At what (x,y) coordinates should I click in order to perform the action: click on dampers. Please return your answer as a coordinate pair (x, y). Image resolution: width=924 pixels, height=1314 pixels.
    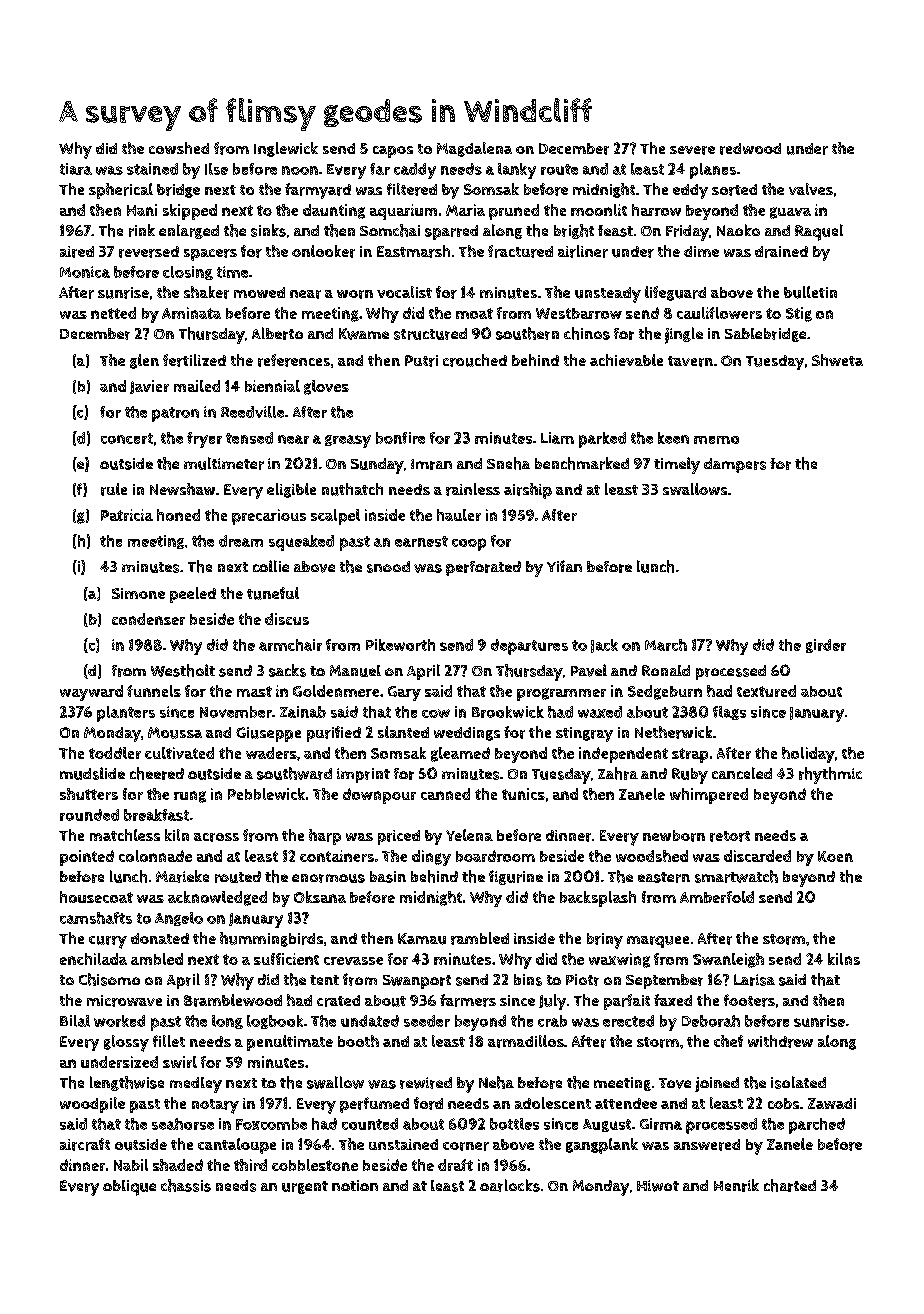
    Looking at the image, I should click on (735, 465).
